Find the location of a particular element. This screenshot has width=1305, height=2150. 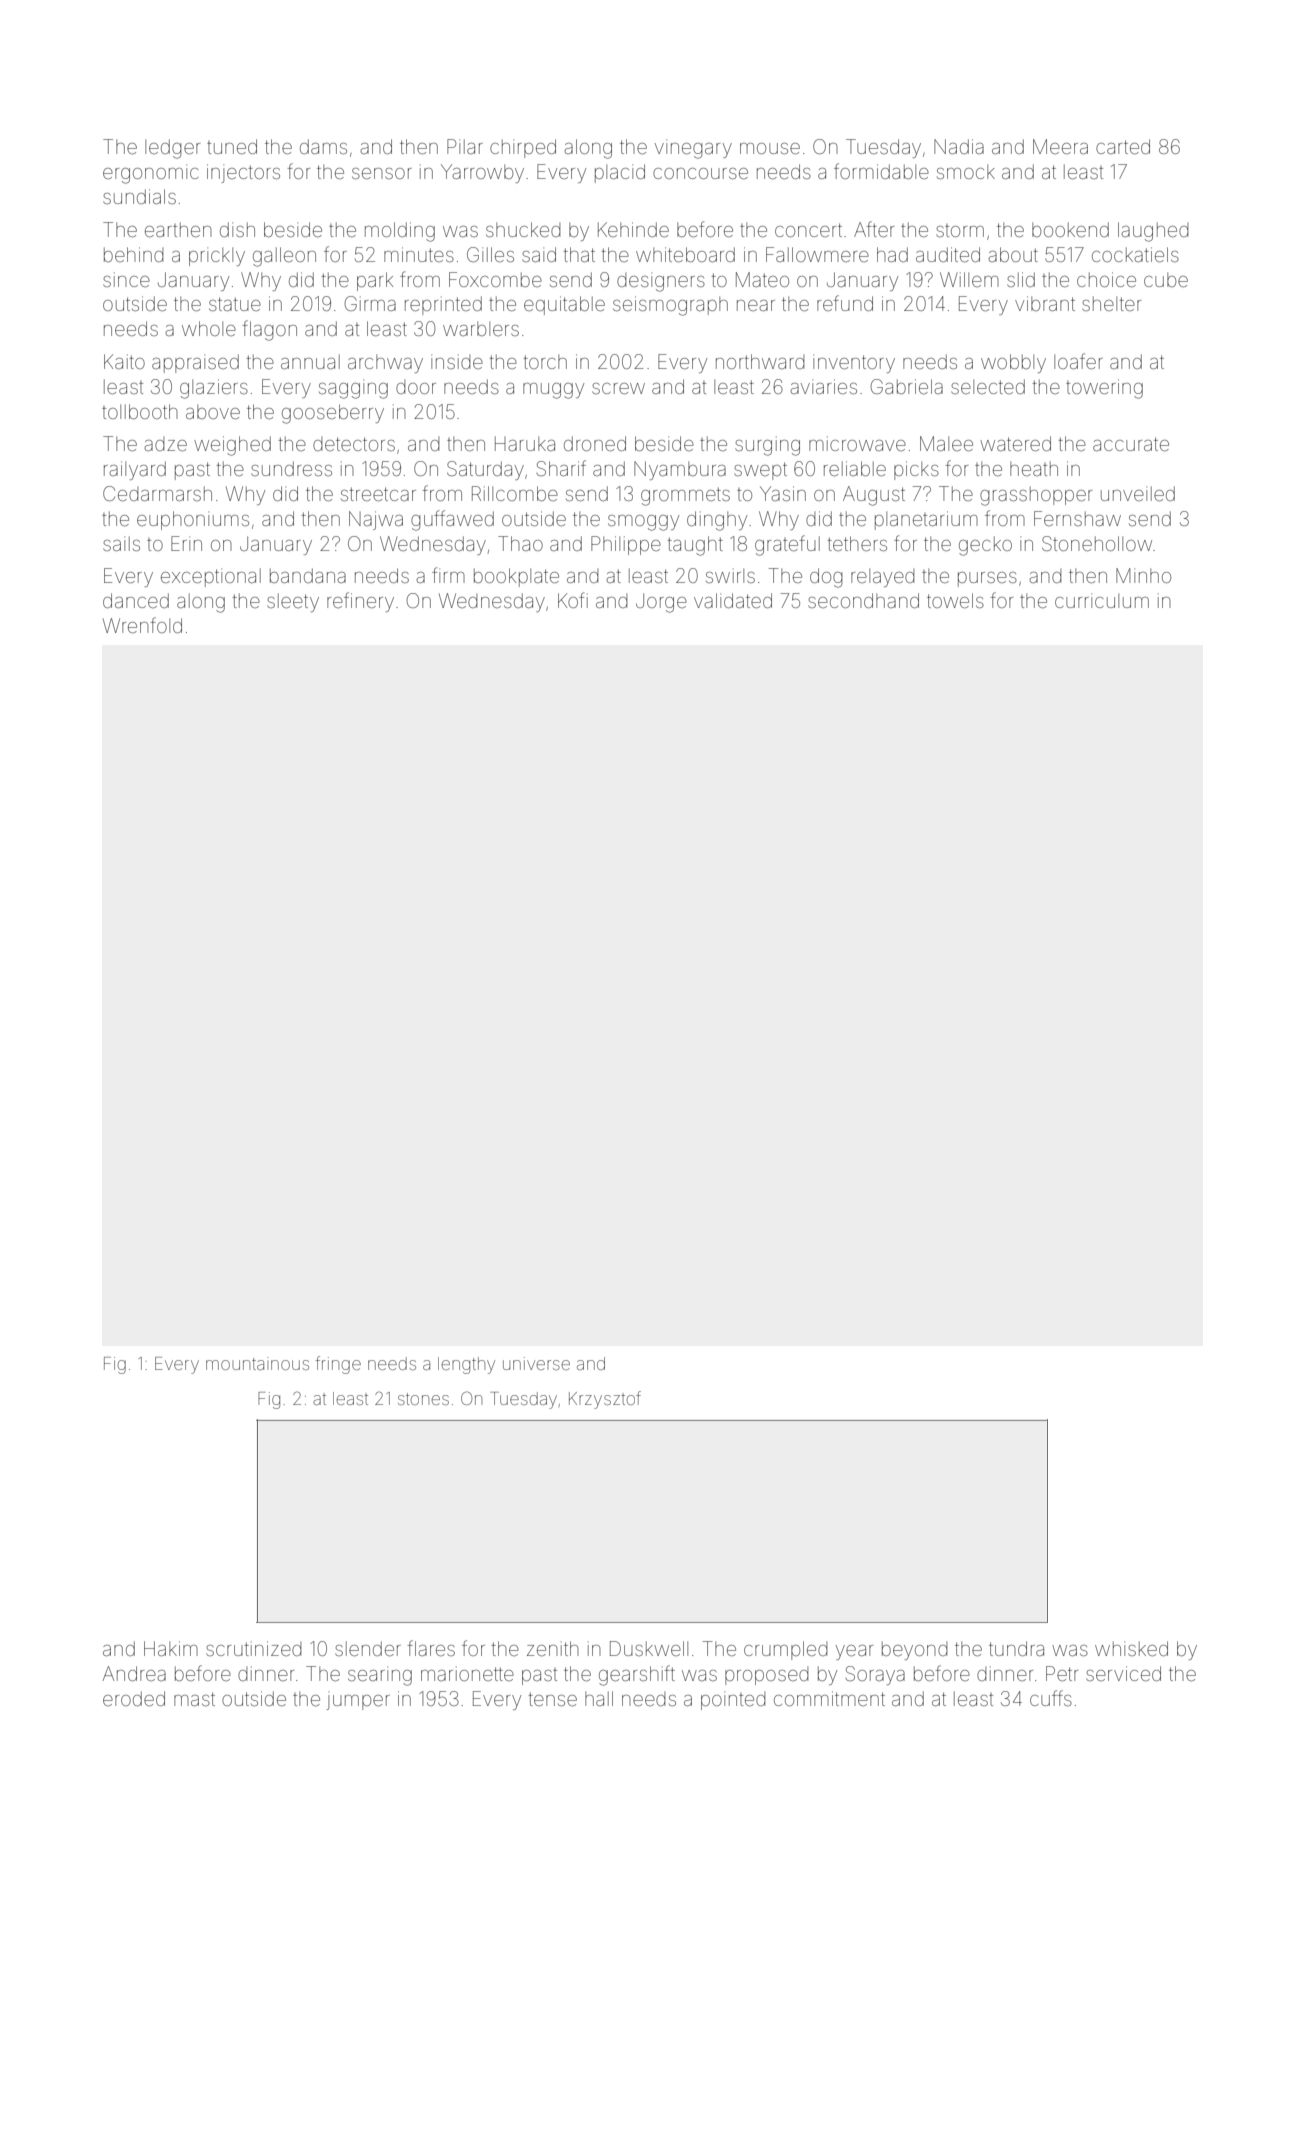

muggy is located at coordinates (553, 391).
